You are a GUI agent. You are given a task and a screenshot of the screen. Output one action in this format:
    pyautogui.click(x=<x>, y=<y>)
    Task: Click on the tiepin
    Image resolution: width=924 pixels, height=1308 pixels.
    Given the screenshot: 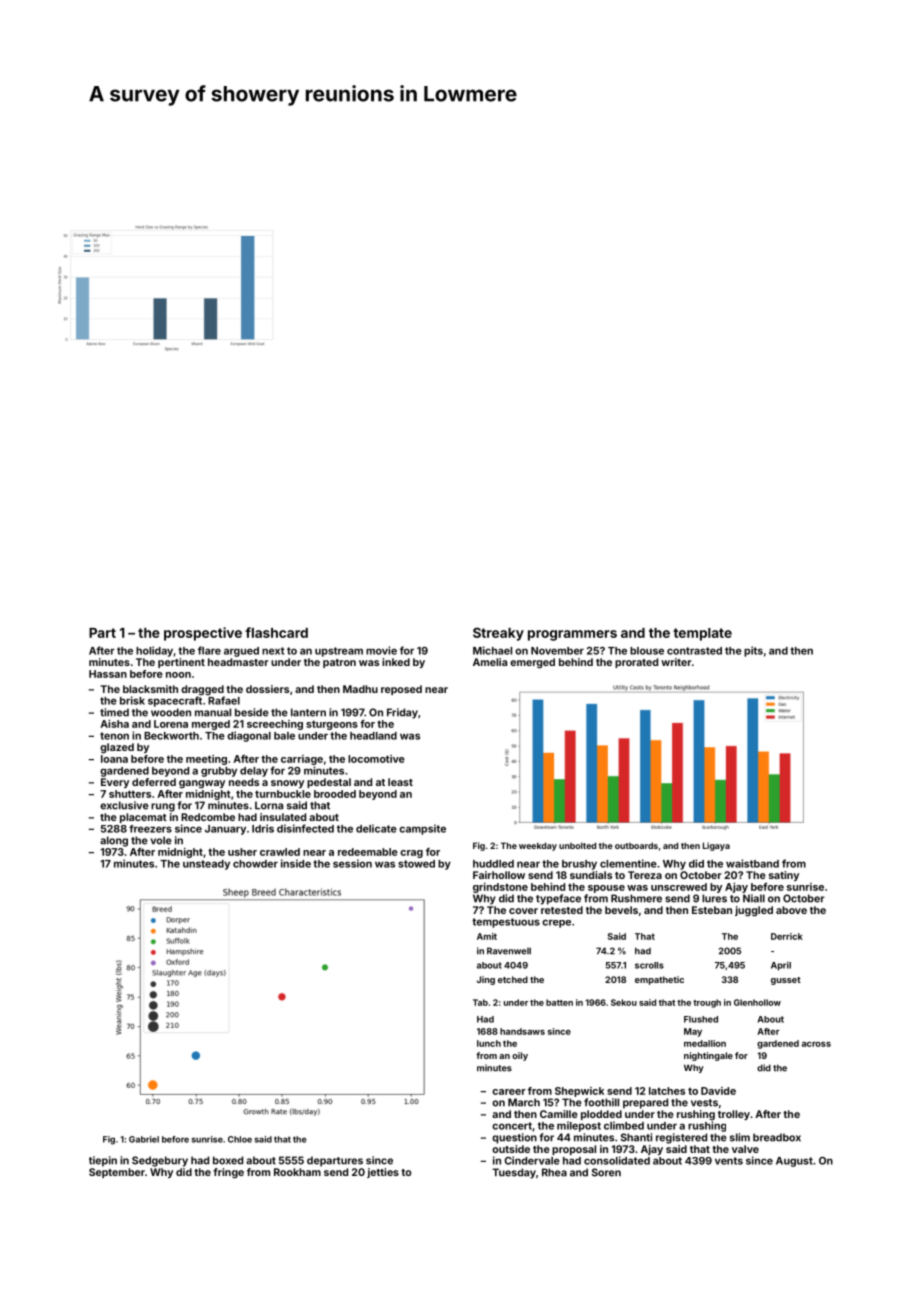 What is the action you would take?
    pyautogui.click(x=103, y=1161)
